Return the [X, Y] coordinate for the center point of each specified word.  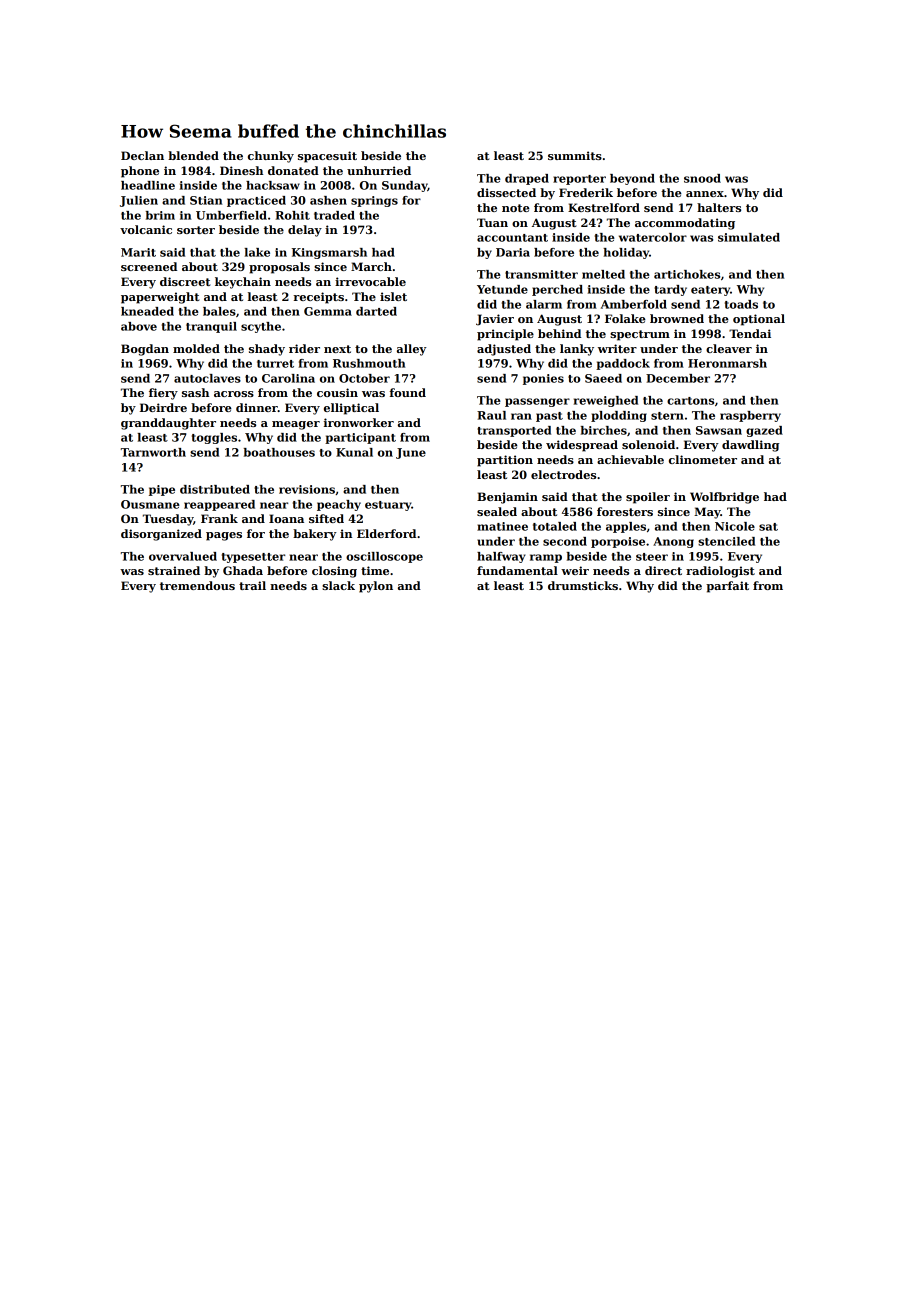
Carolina [288, 378]
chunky [271, 157]
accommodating [685, 224]
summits [575, 155]
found [408, 392]
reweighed [606, 401]
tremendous [197, 585]
